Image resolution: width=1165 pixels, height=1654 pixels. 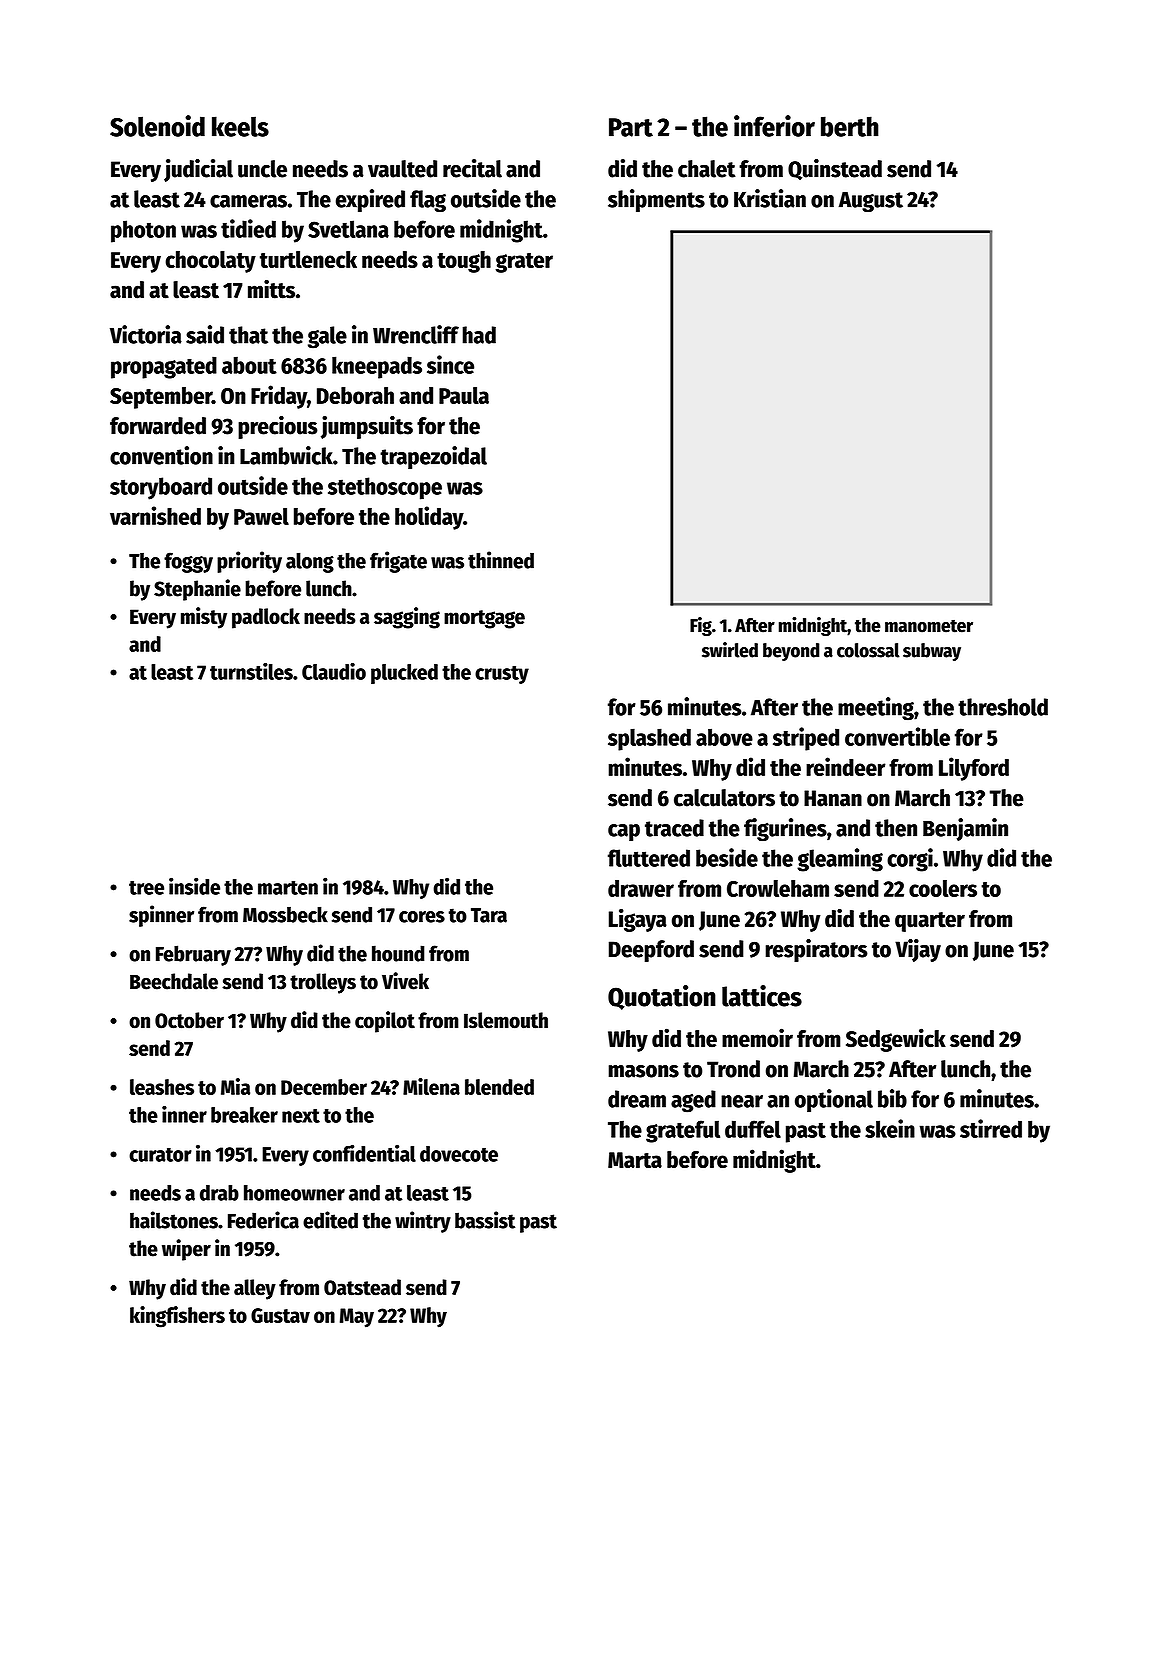 I want to click on duffel, so click(x=753, y=1129).
